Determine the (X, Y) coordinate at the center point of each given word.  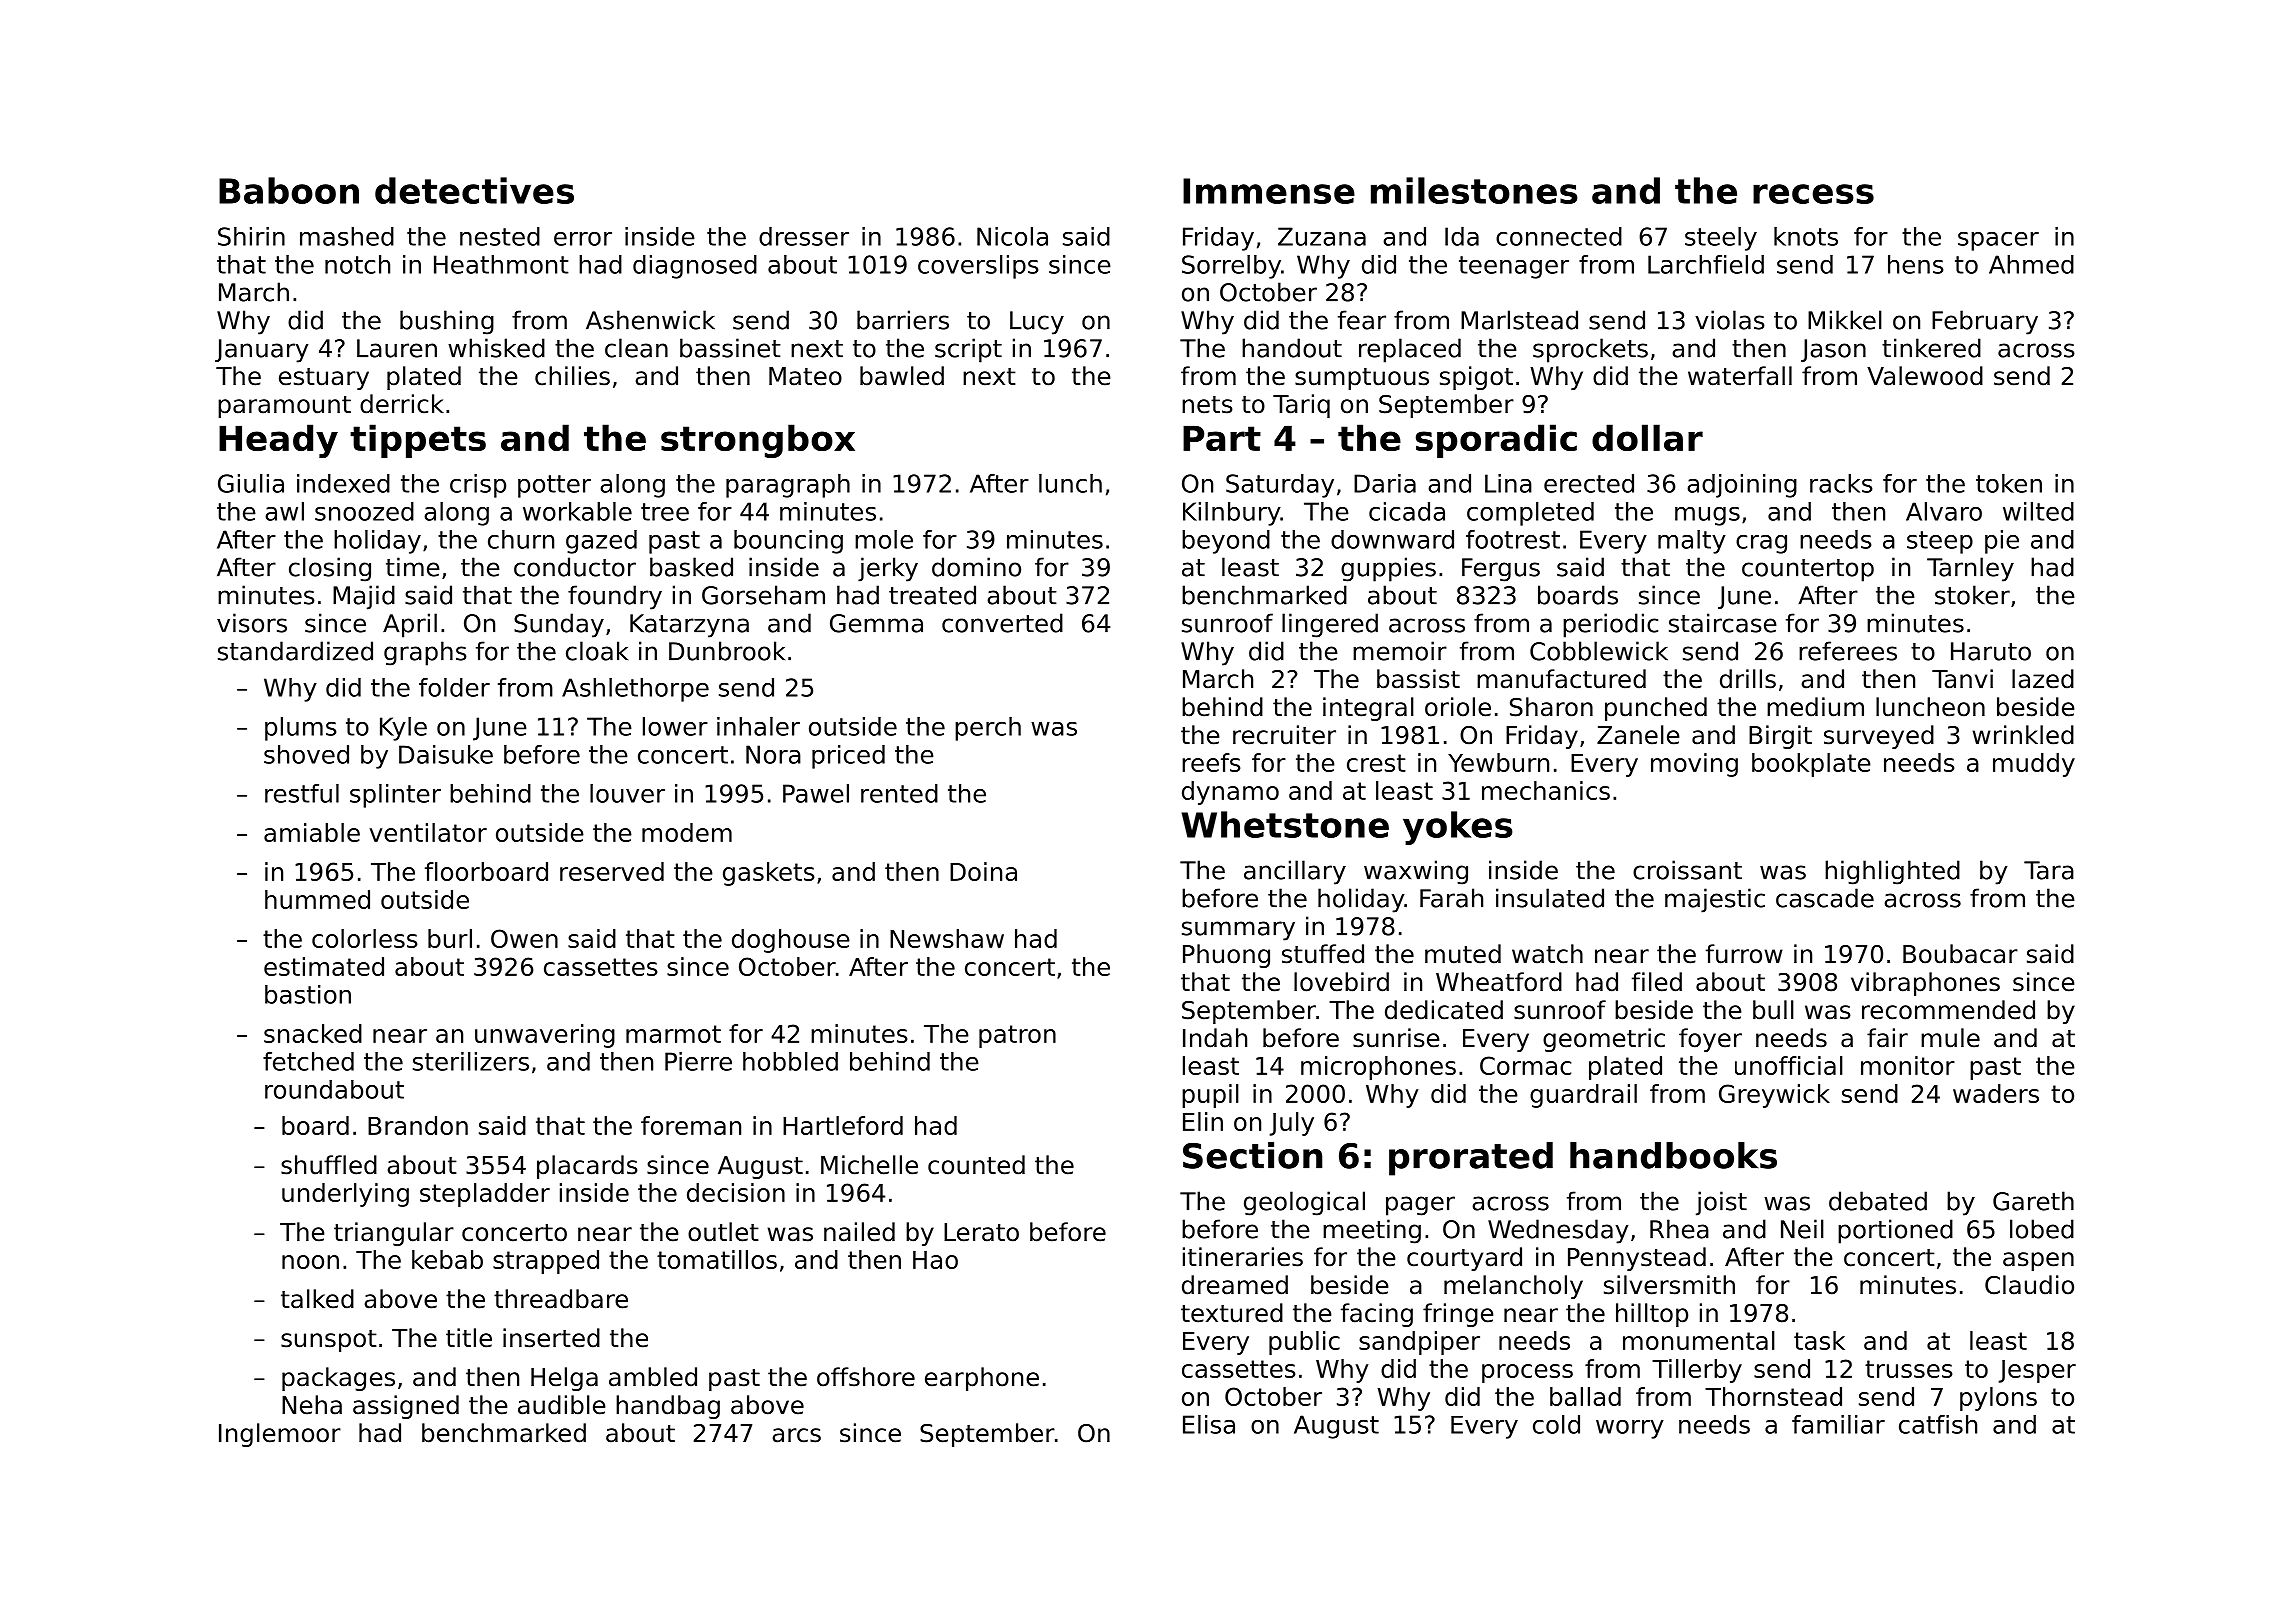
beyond (1226, 542)
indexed (343, 483)
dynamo (1230, 793)
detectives (474, 190)
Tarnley (1970, 569)
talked (317, 1299)
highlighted (1892, 872)
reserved (612, 871)
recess (1813, 194)
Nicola (1012, 236)
